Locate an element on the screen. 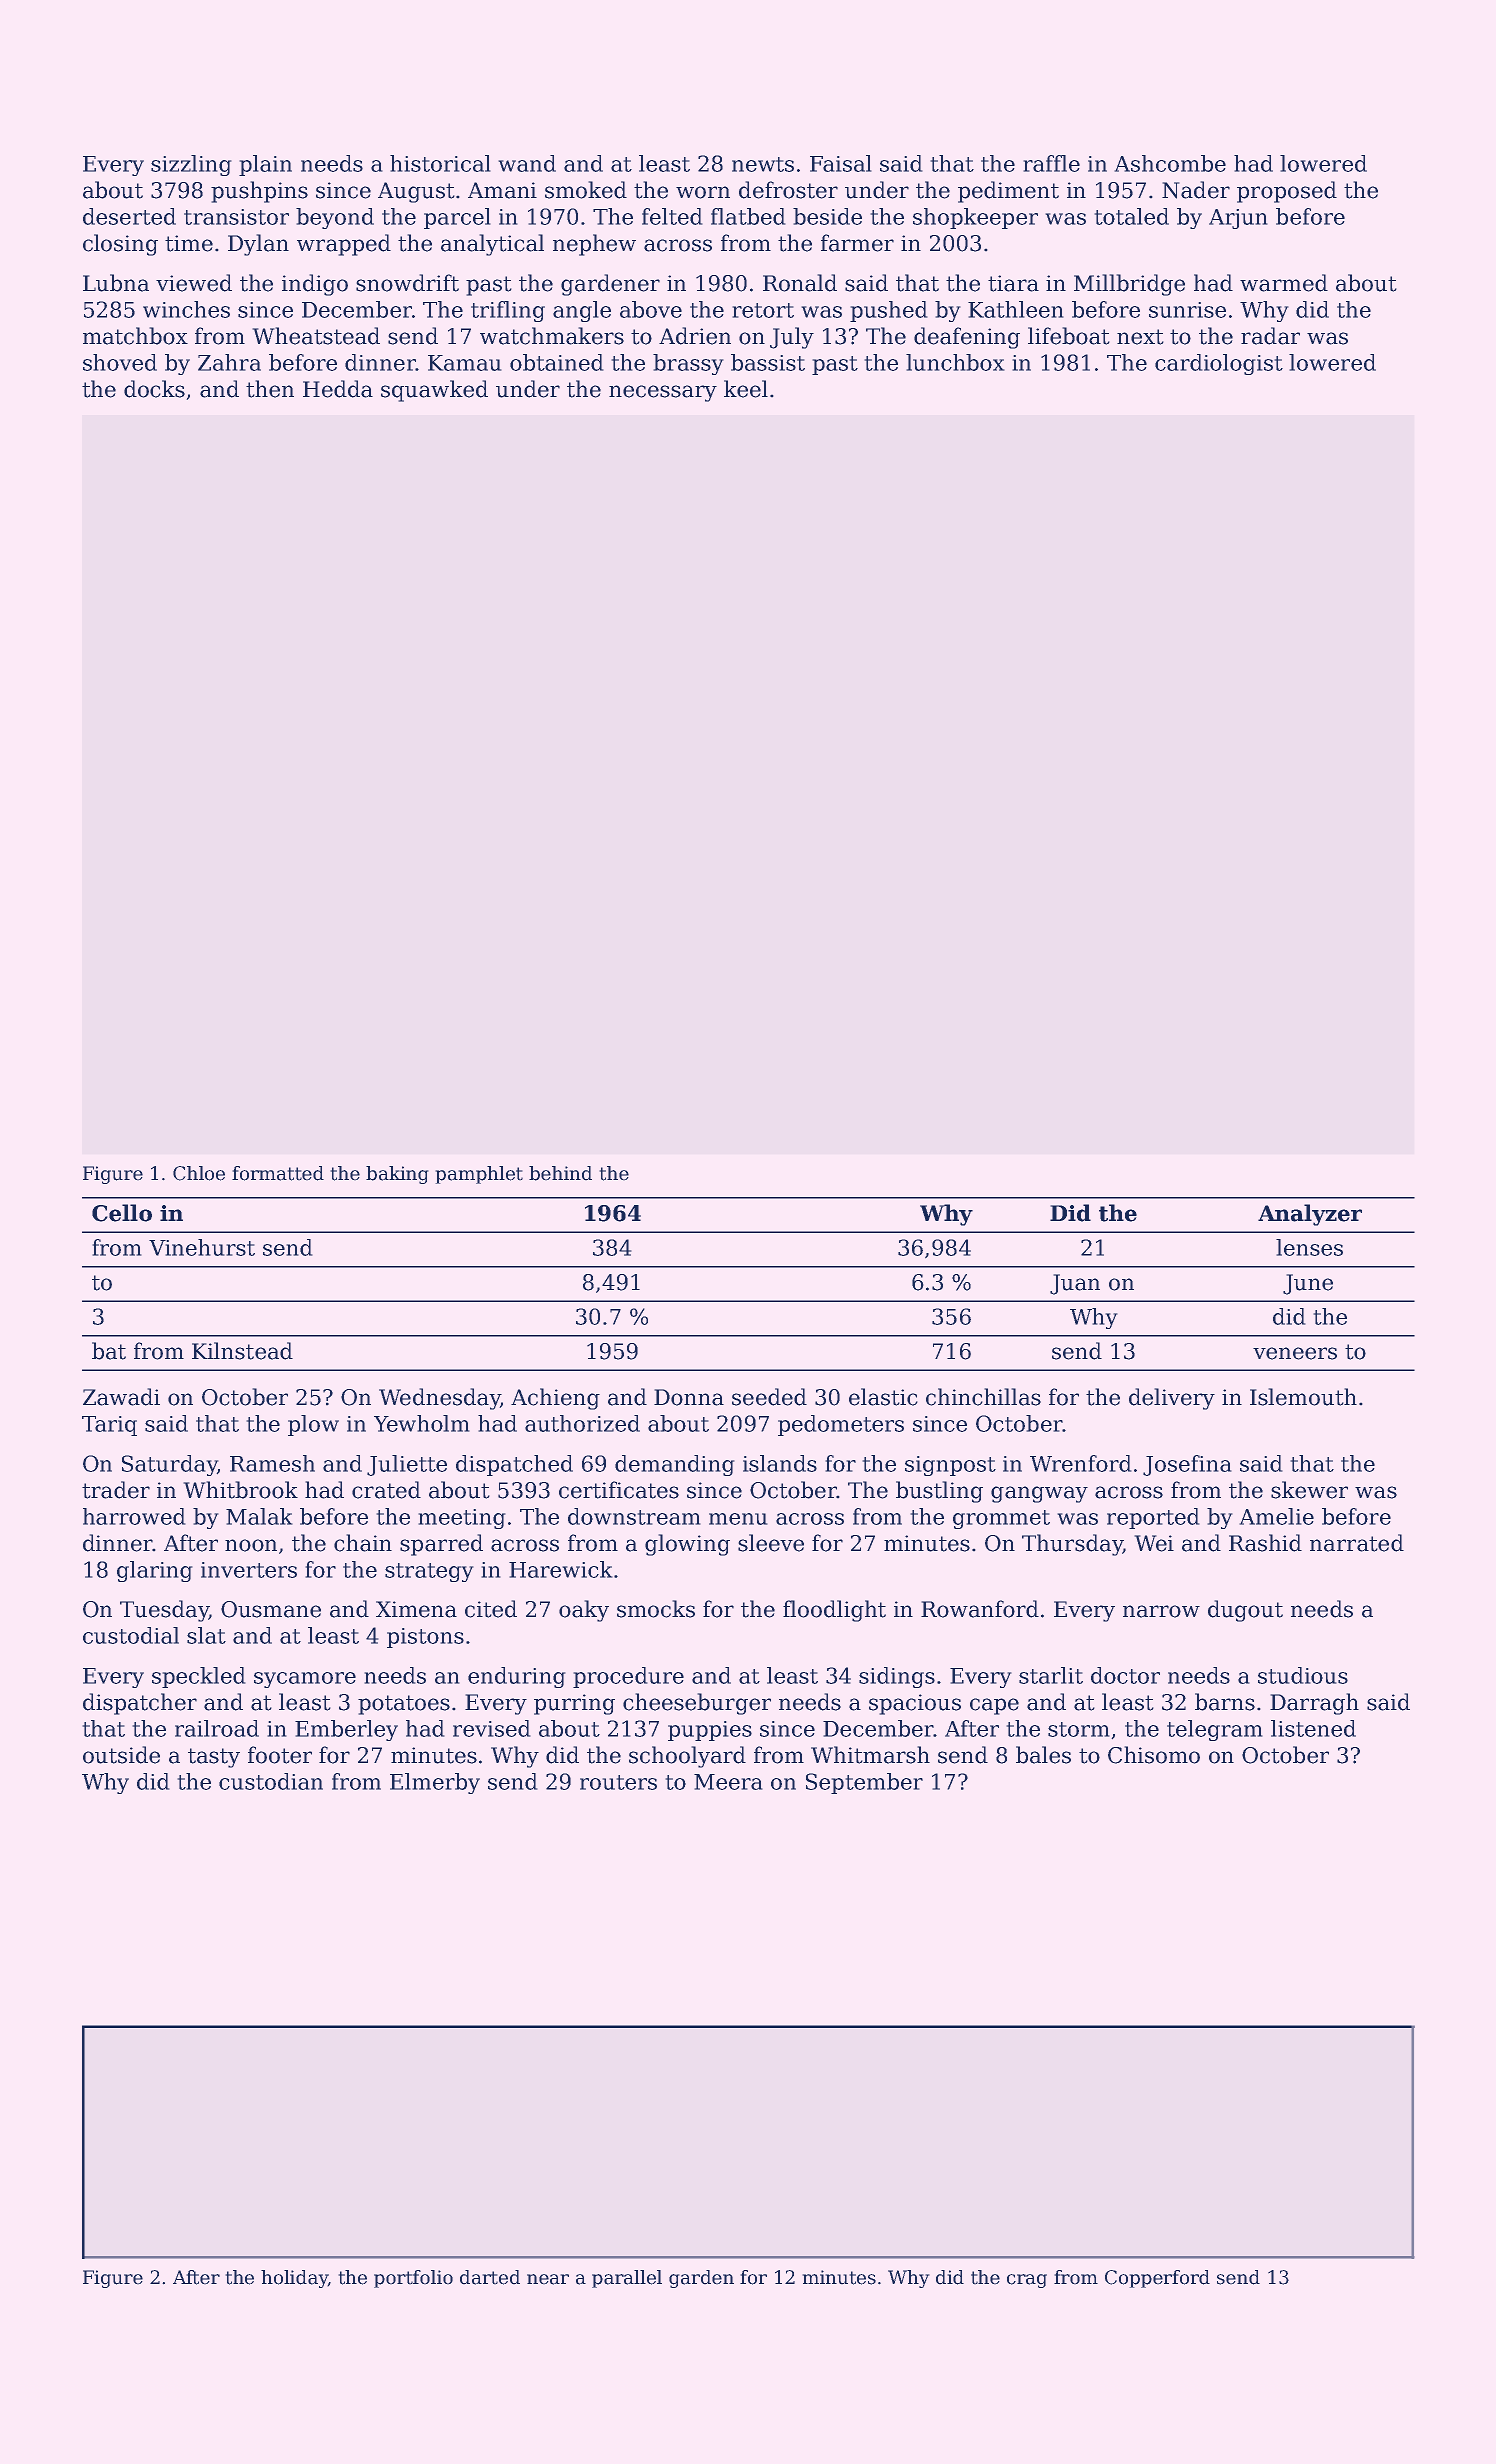 The width and height of the screenshot is (1496, 2464). speckled is located at coordinates (199, 1677).
